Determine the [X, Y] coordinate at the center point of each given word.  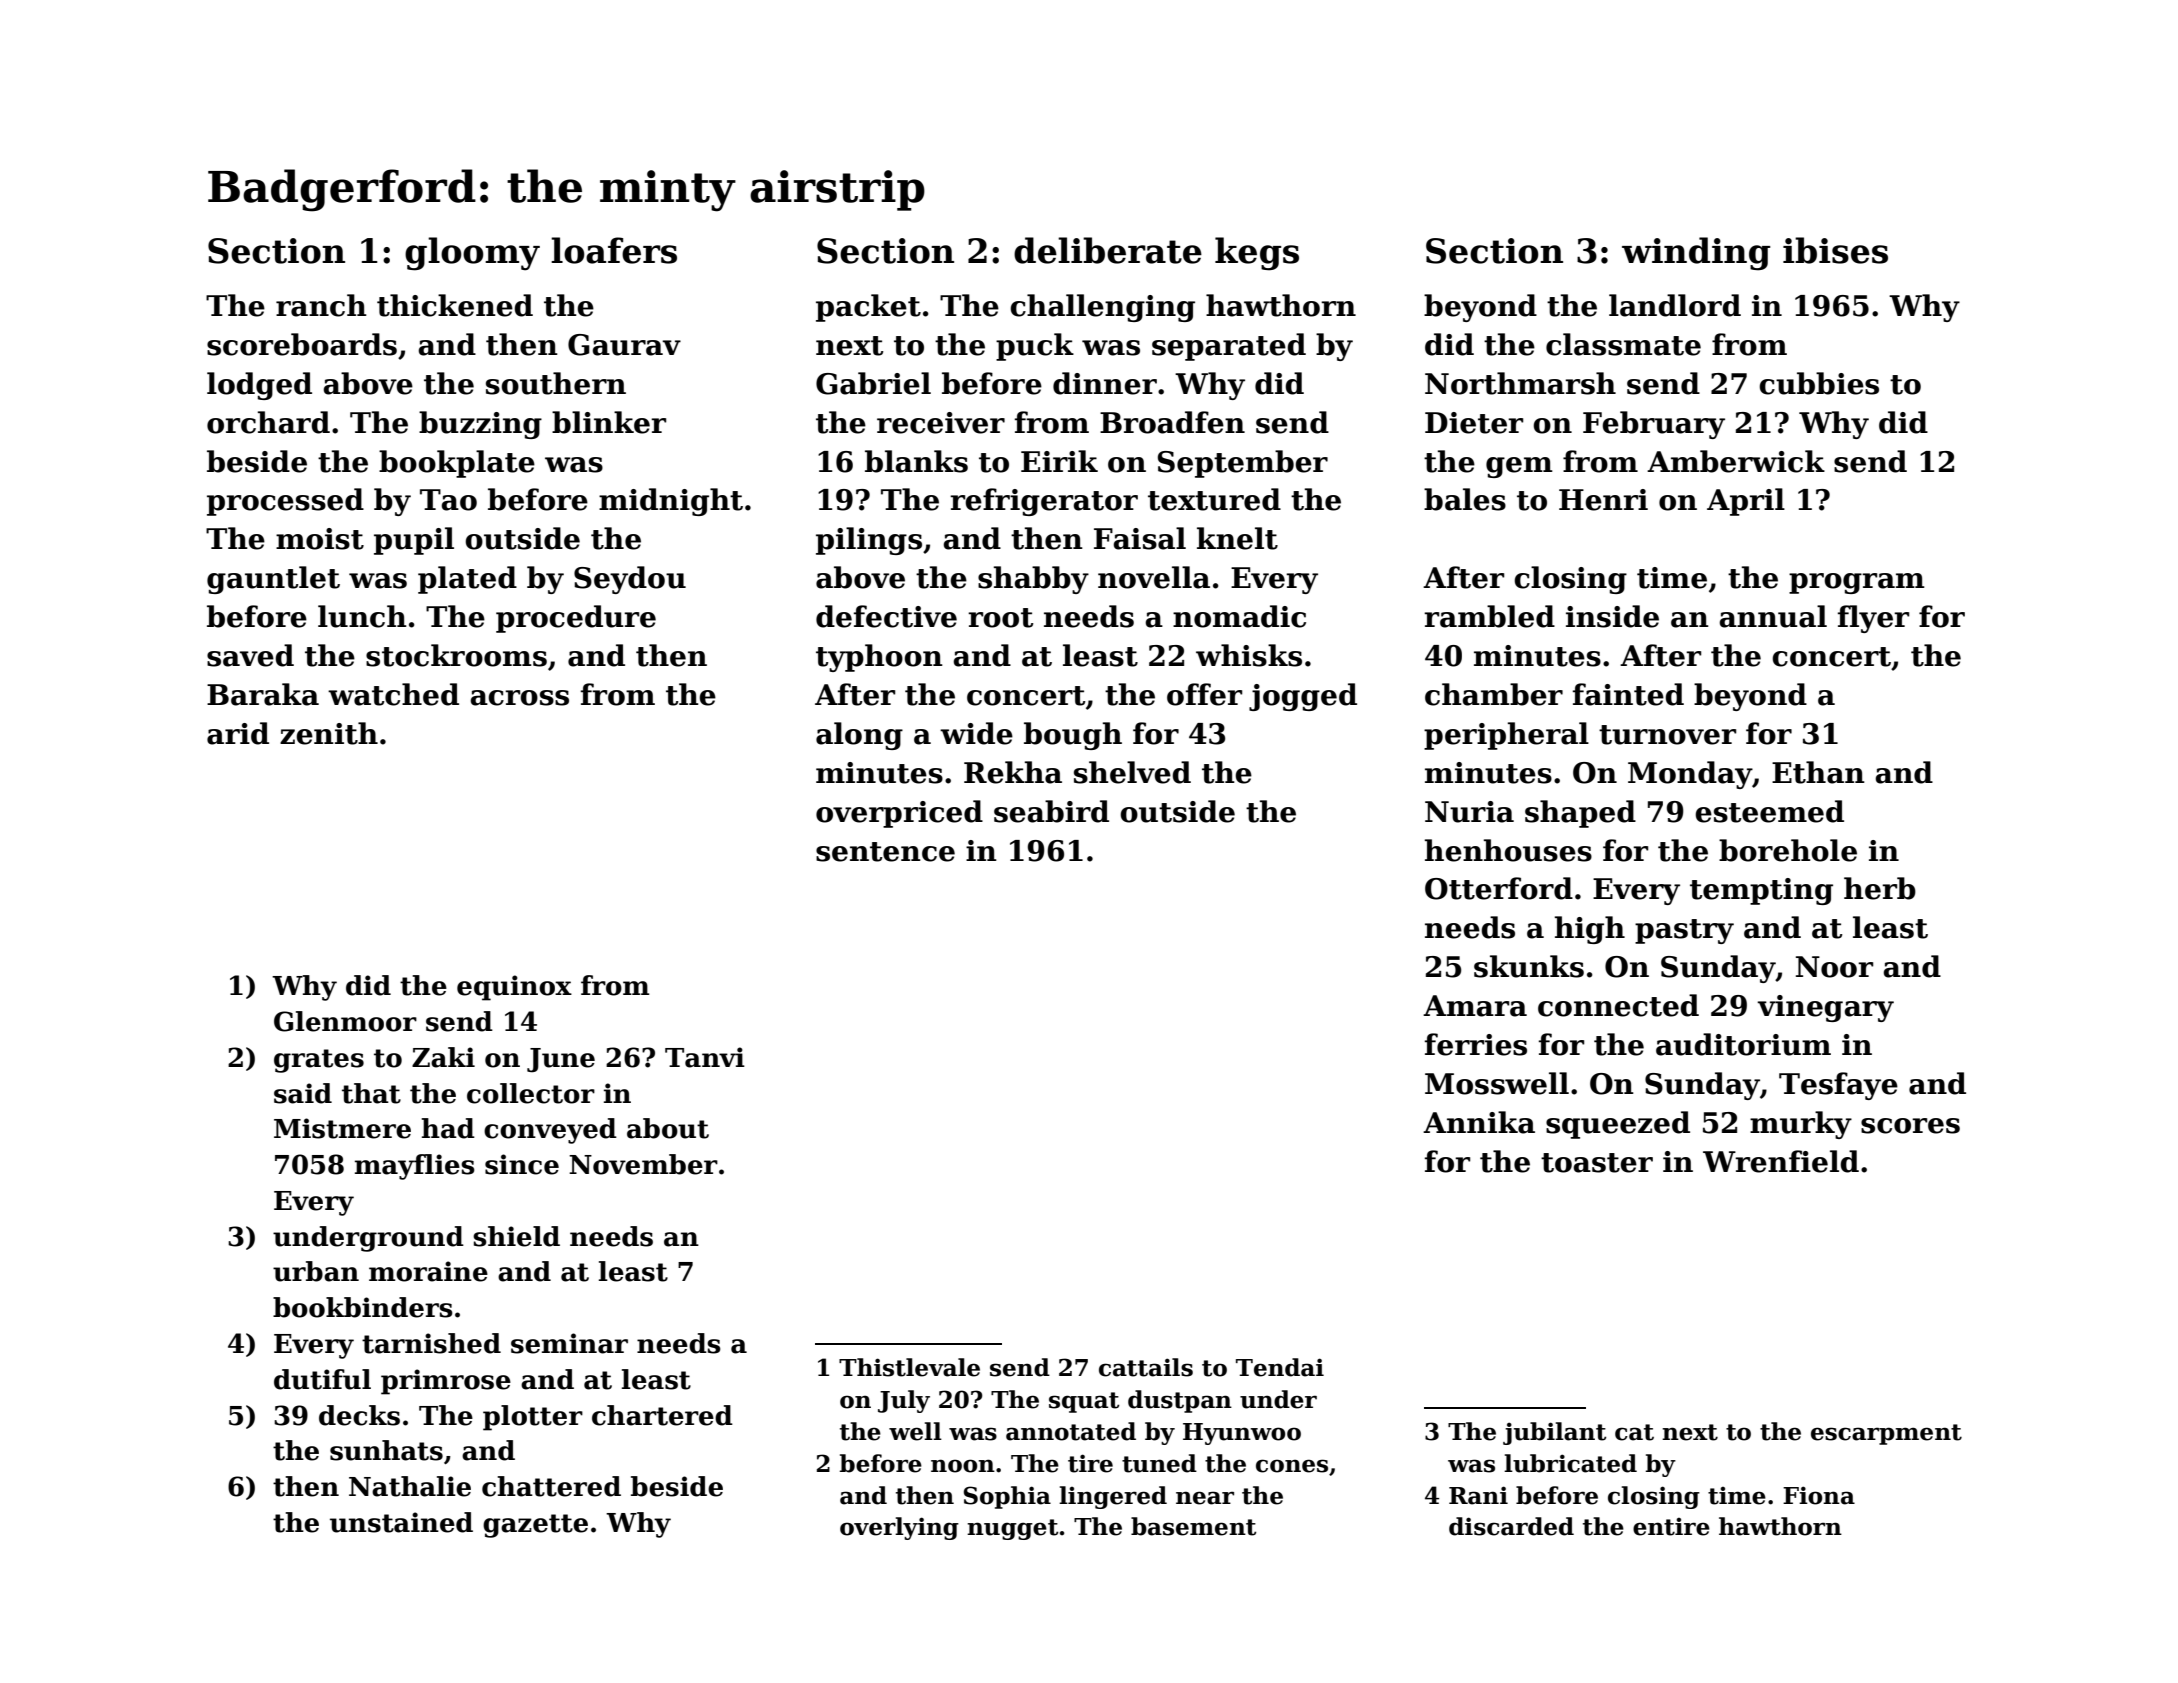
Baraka [263, 694]
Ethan [1818, 772]
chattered [551, 1486]
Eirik [1059, 461]
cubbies [1819, 383]
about [668, 1128]
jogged [1303, 697]
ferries [1476, 1044]
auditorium [1743, 1044]
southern [556, 383]
